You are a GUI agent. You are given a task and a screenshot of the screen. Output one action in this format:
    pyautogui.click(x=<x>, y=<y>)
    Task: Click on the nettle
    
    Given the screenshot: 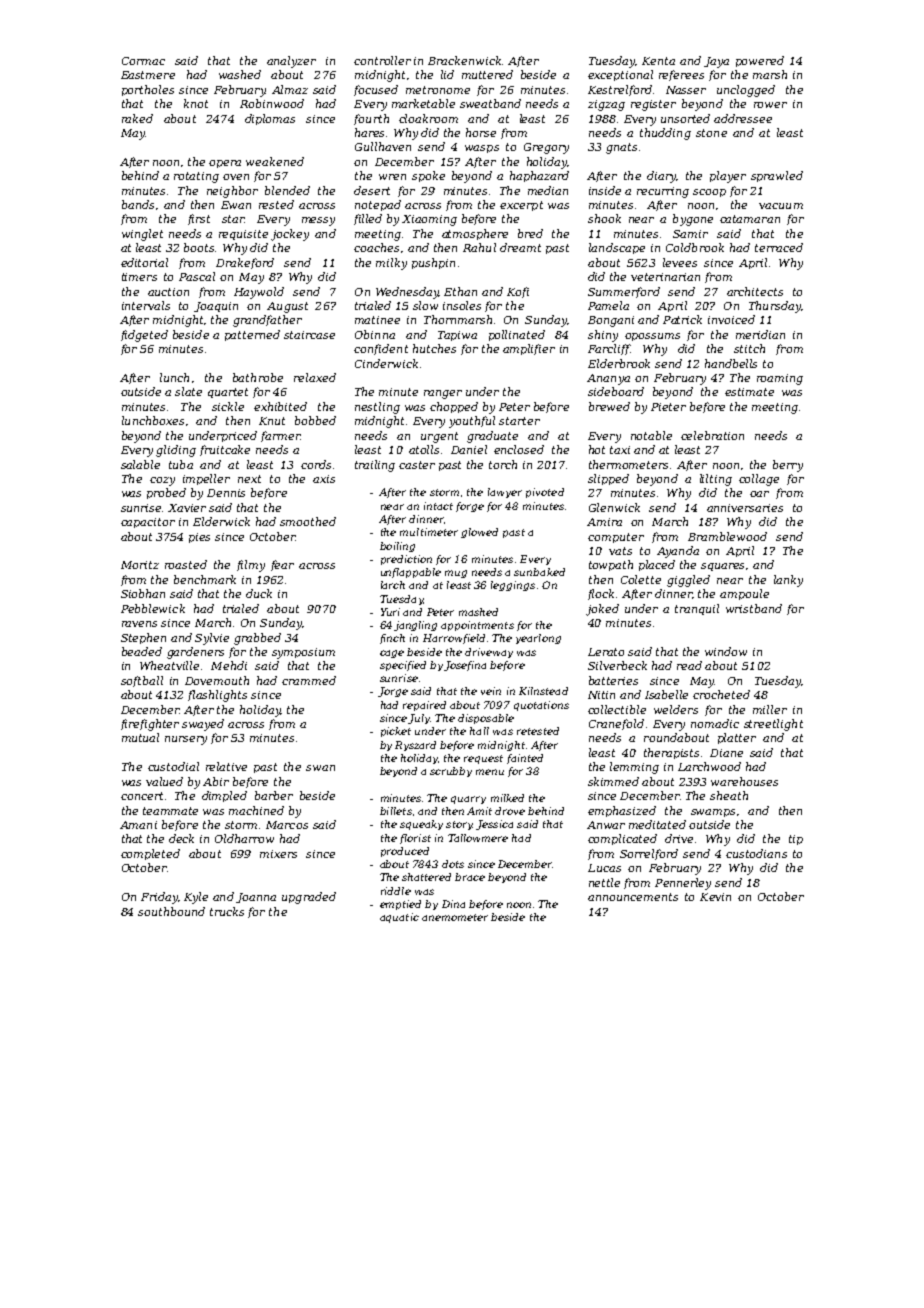 What is the action you would take?
    pyautogui.click(x=604, y=882)
